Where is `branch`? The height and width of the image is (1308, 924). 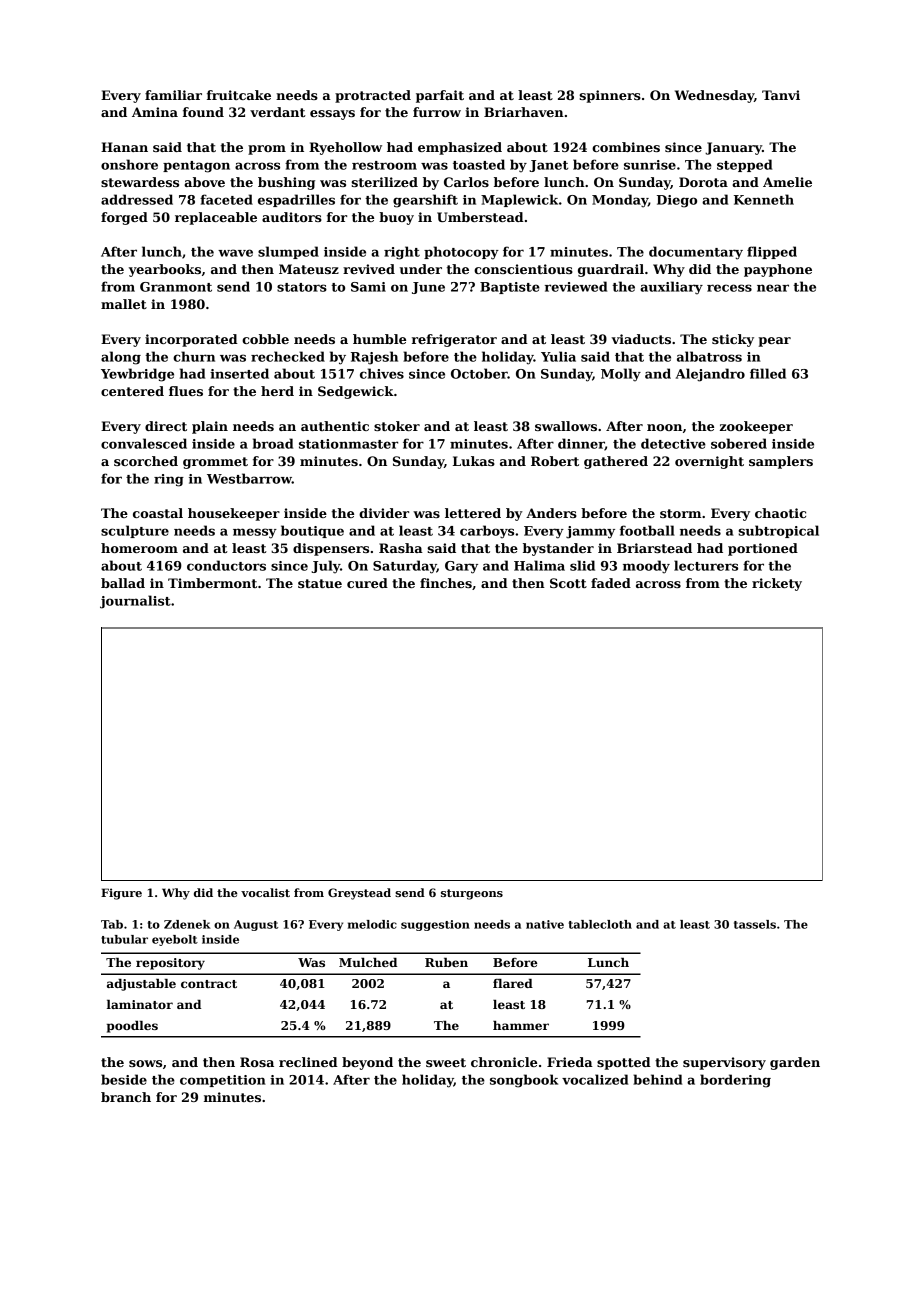 branch is located at coordinates (126, 1097).
